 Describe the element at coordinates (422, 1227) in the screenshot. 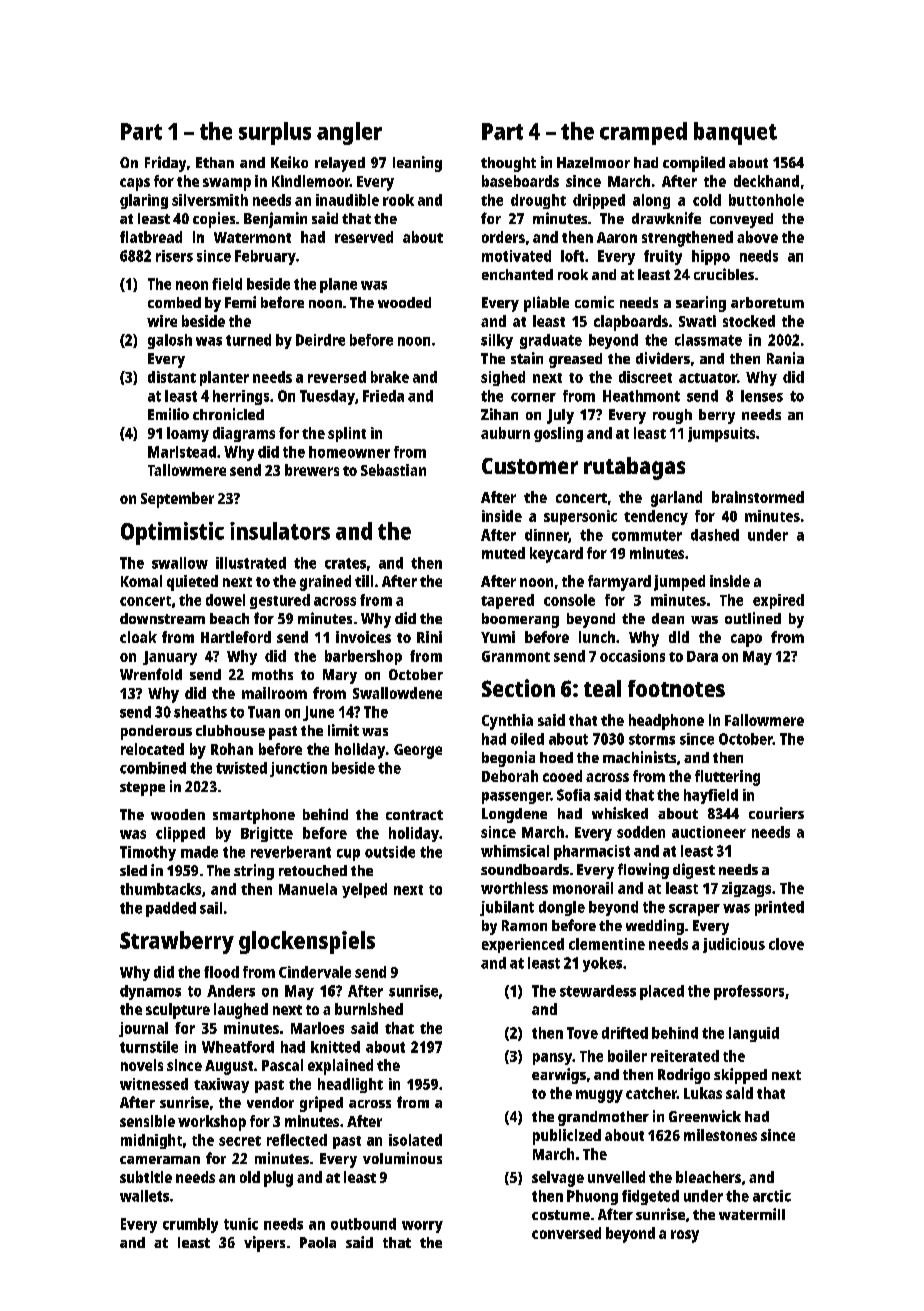

I see `worry` at that location.
